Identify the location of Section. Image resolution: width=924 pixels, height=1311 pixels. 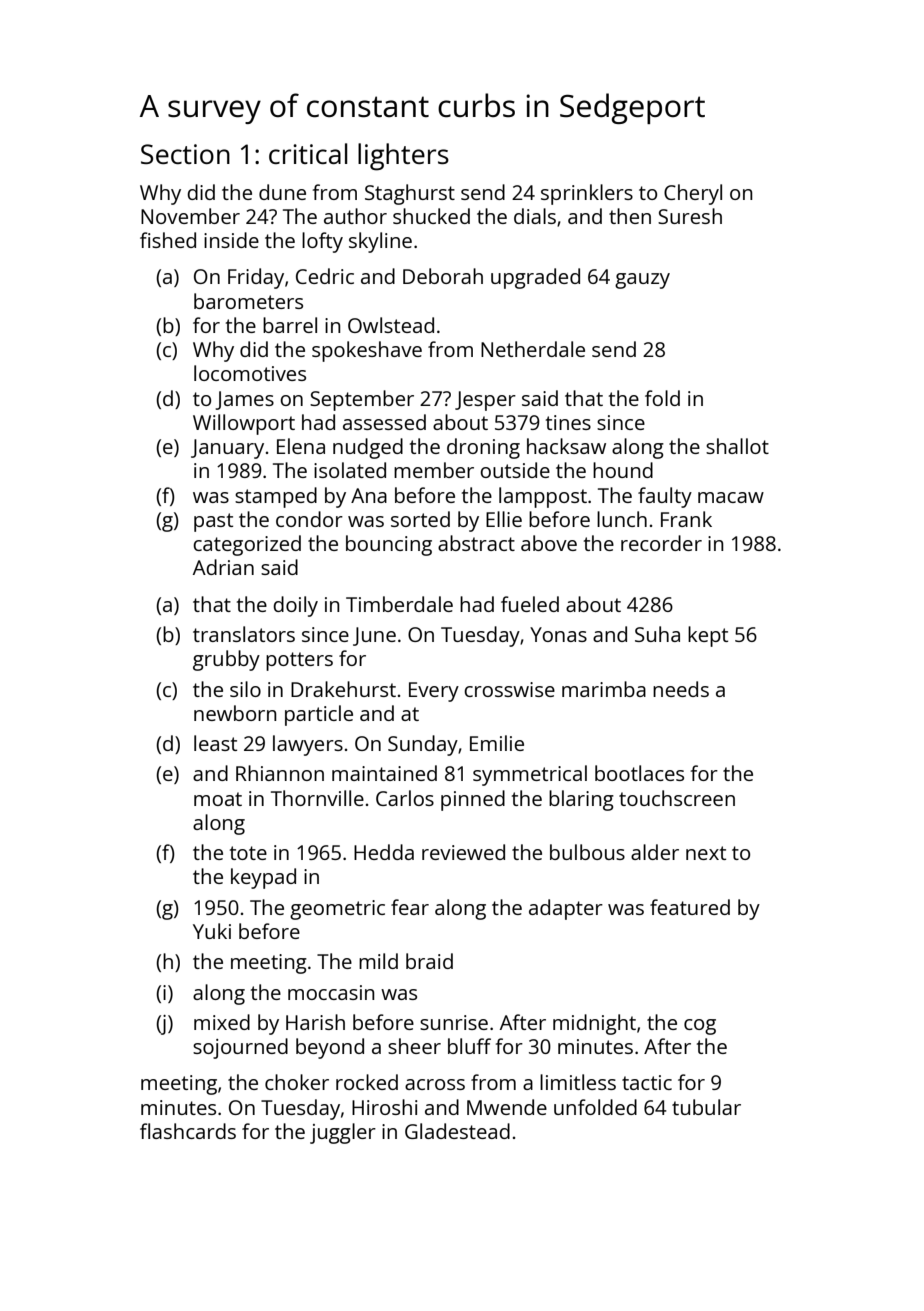
(185, 154).
